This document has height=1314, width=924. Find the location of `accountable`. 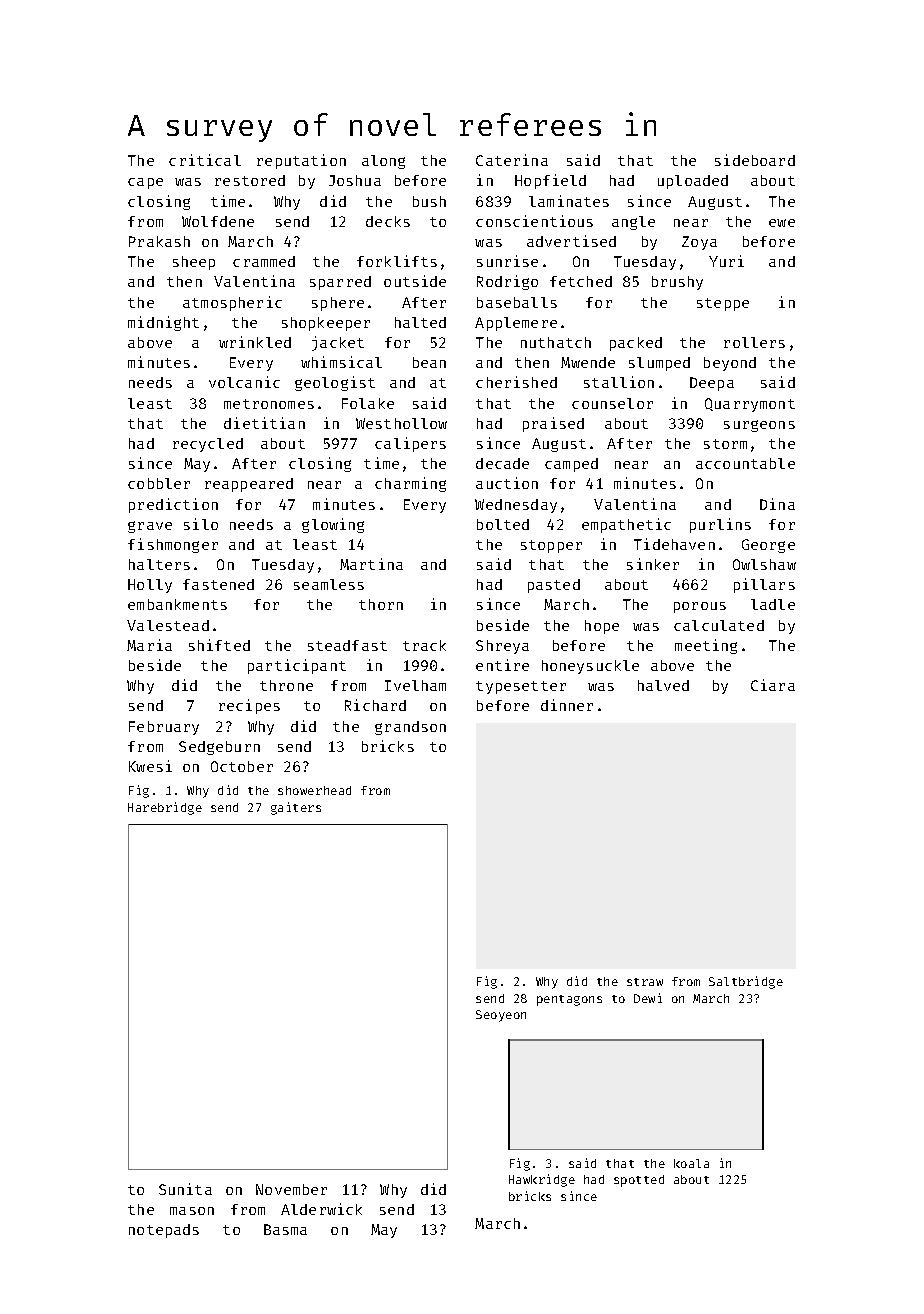

accountable is located at coordinates (745, 463).
